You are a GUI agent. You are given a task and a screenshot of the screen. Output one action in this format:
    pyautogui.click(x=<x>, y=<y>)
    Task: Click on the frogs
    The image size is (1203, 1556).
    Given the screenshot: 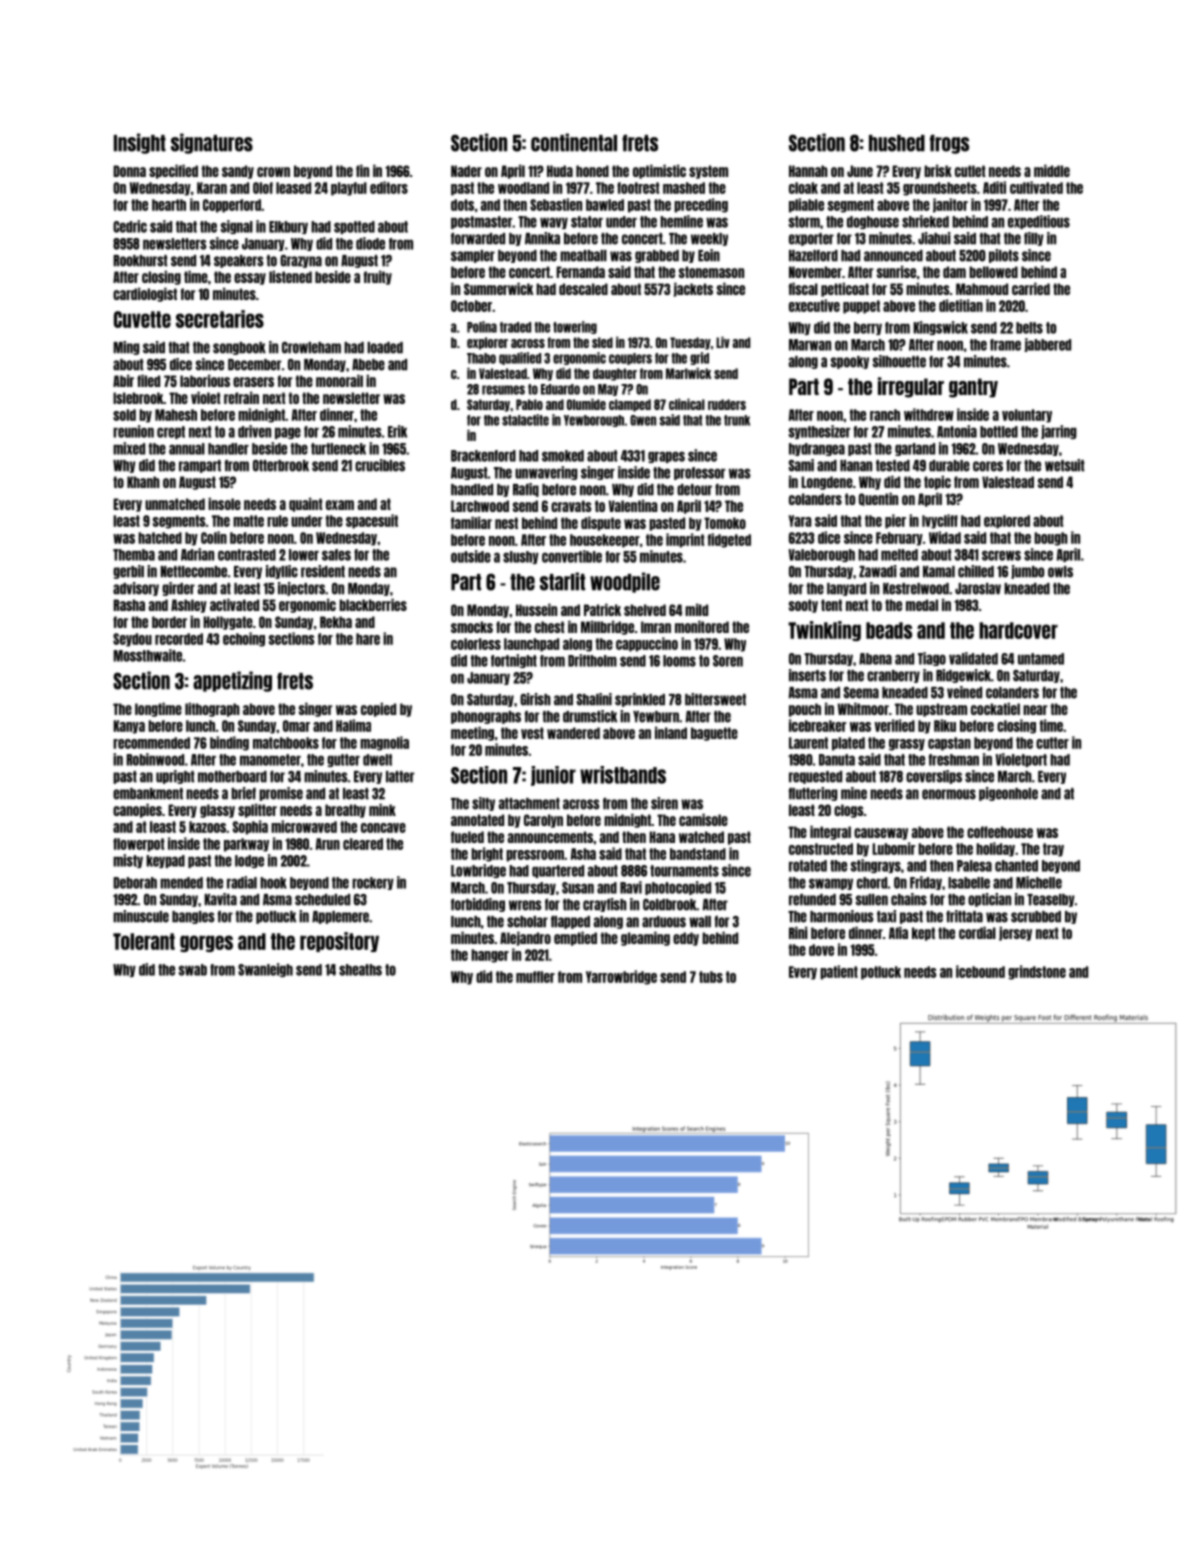 What is the action you would take?
    pyautogui.click(x=949, y=144)
